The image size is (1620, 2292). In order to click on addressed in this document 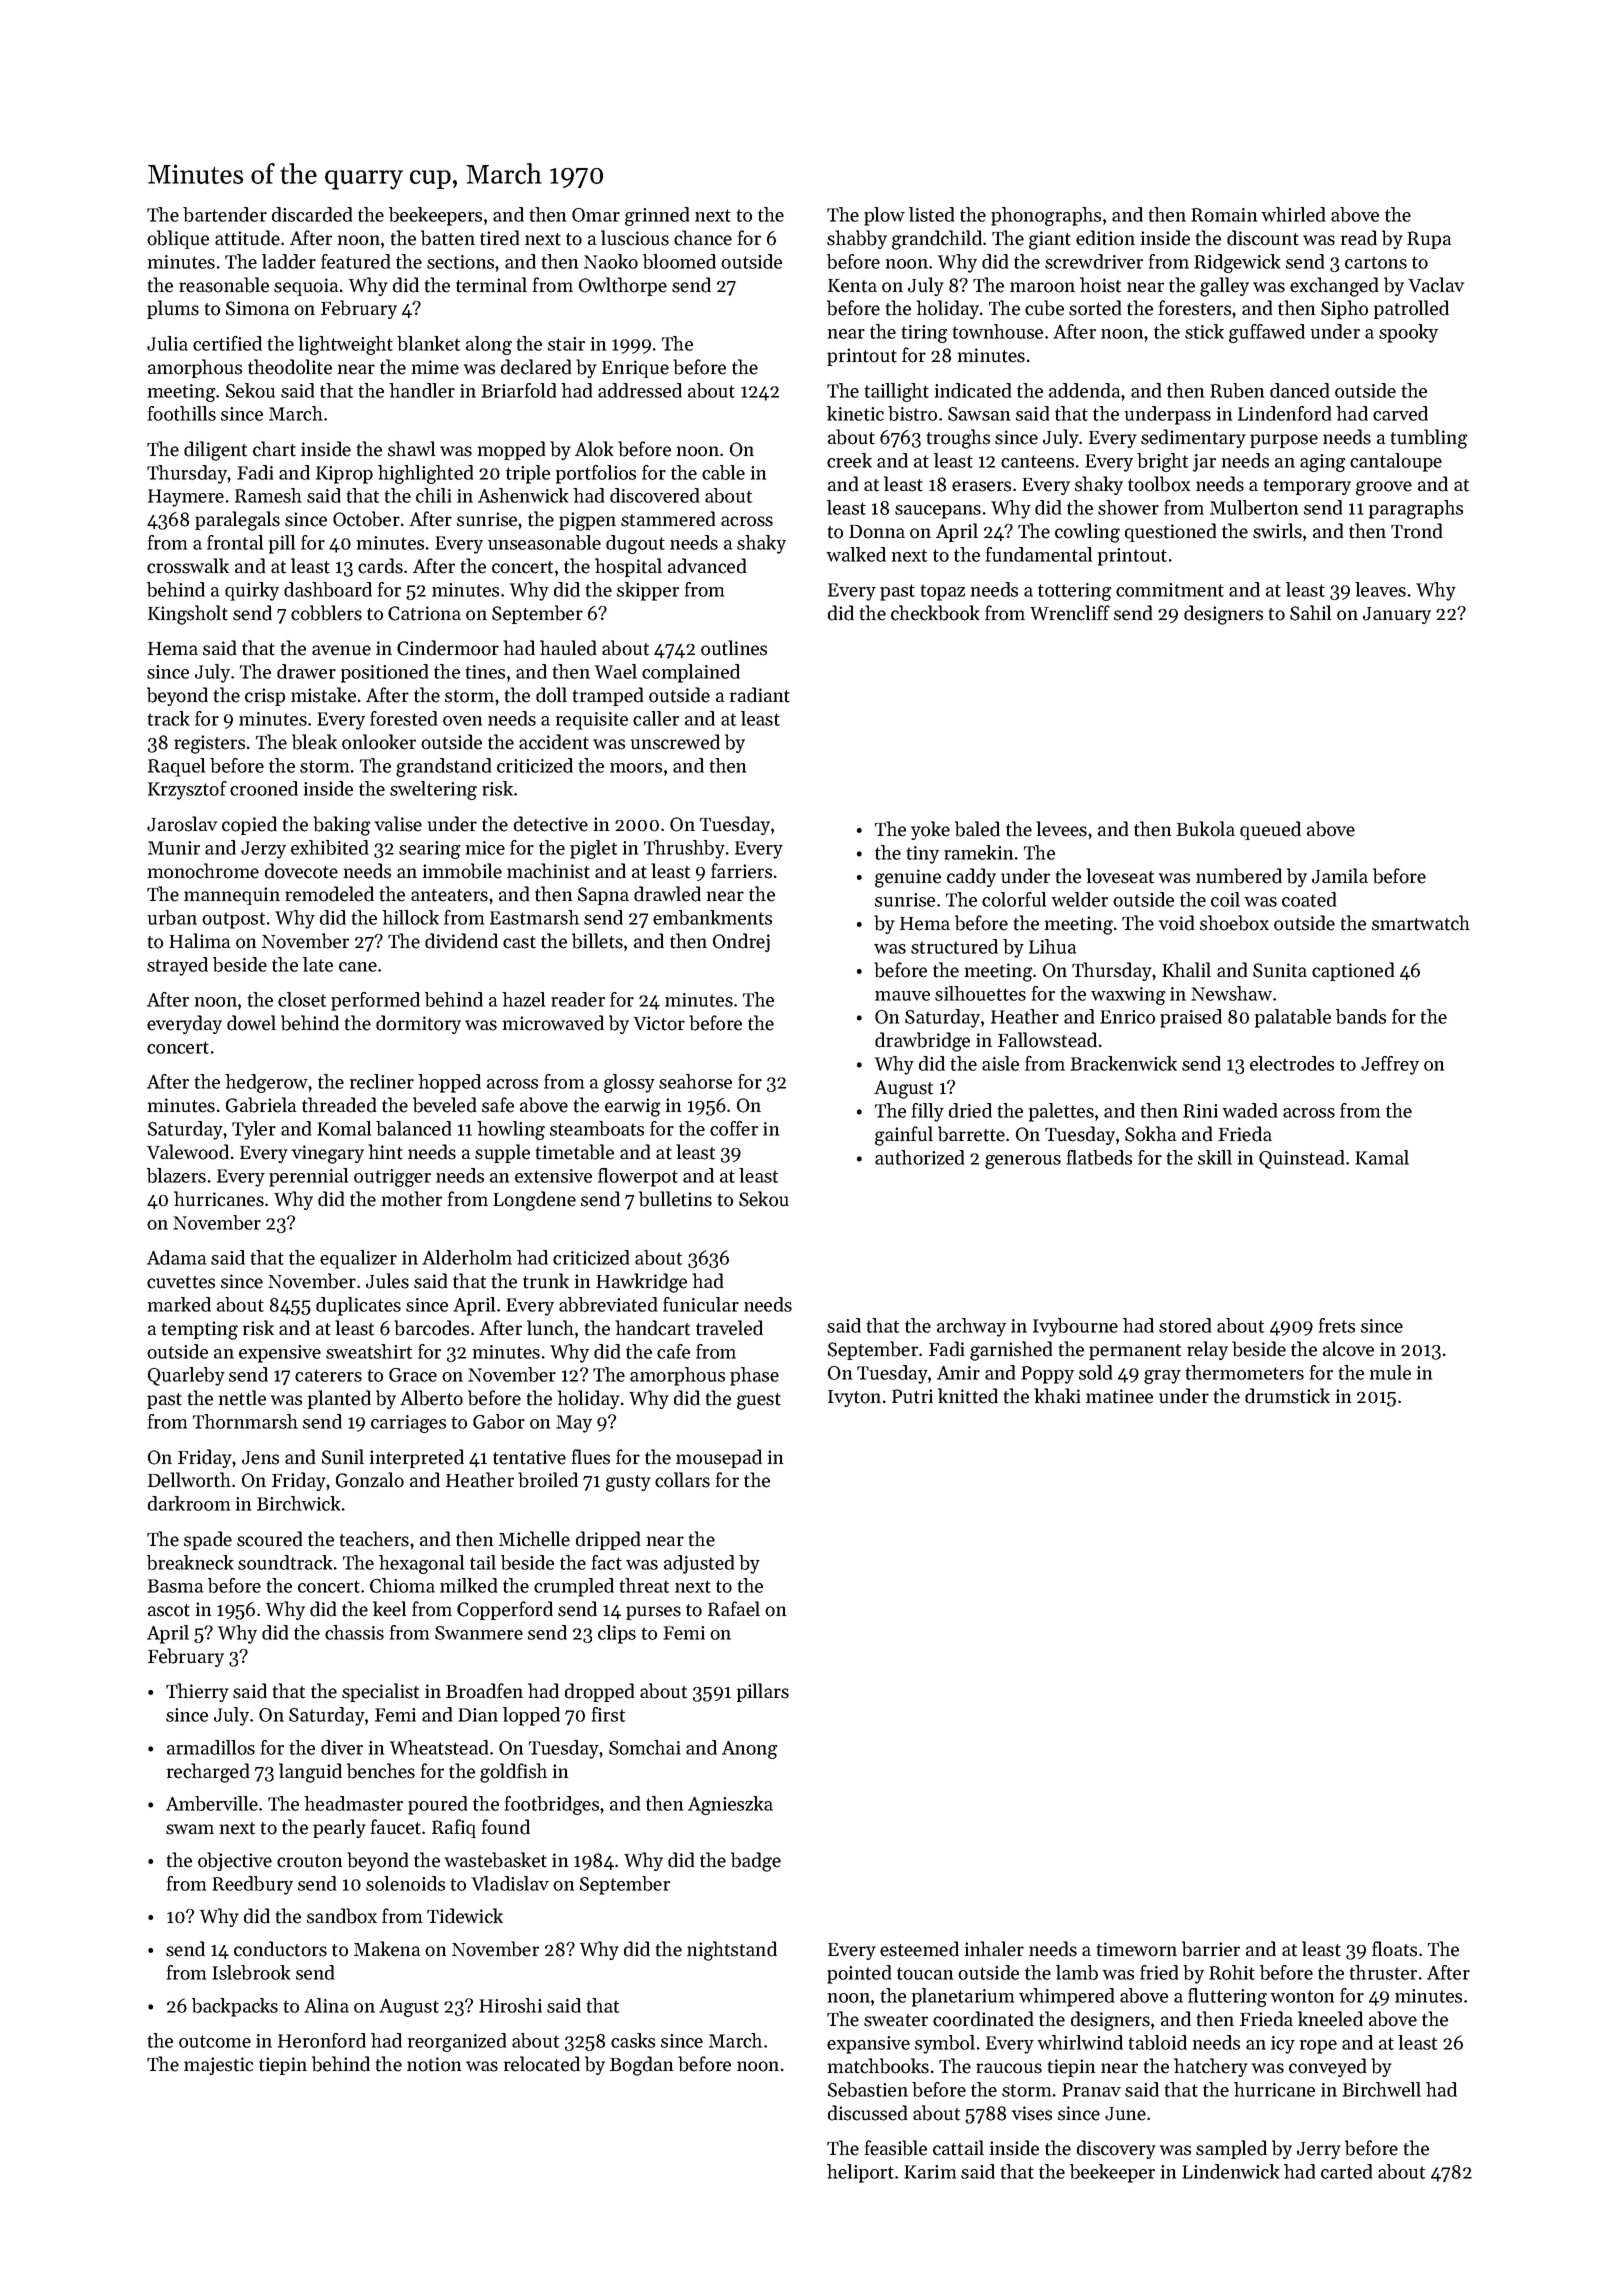, I will do `click(640, 390)`.
